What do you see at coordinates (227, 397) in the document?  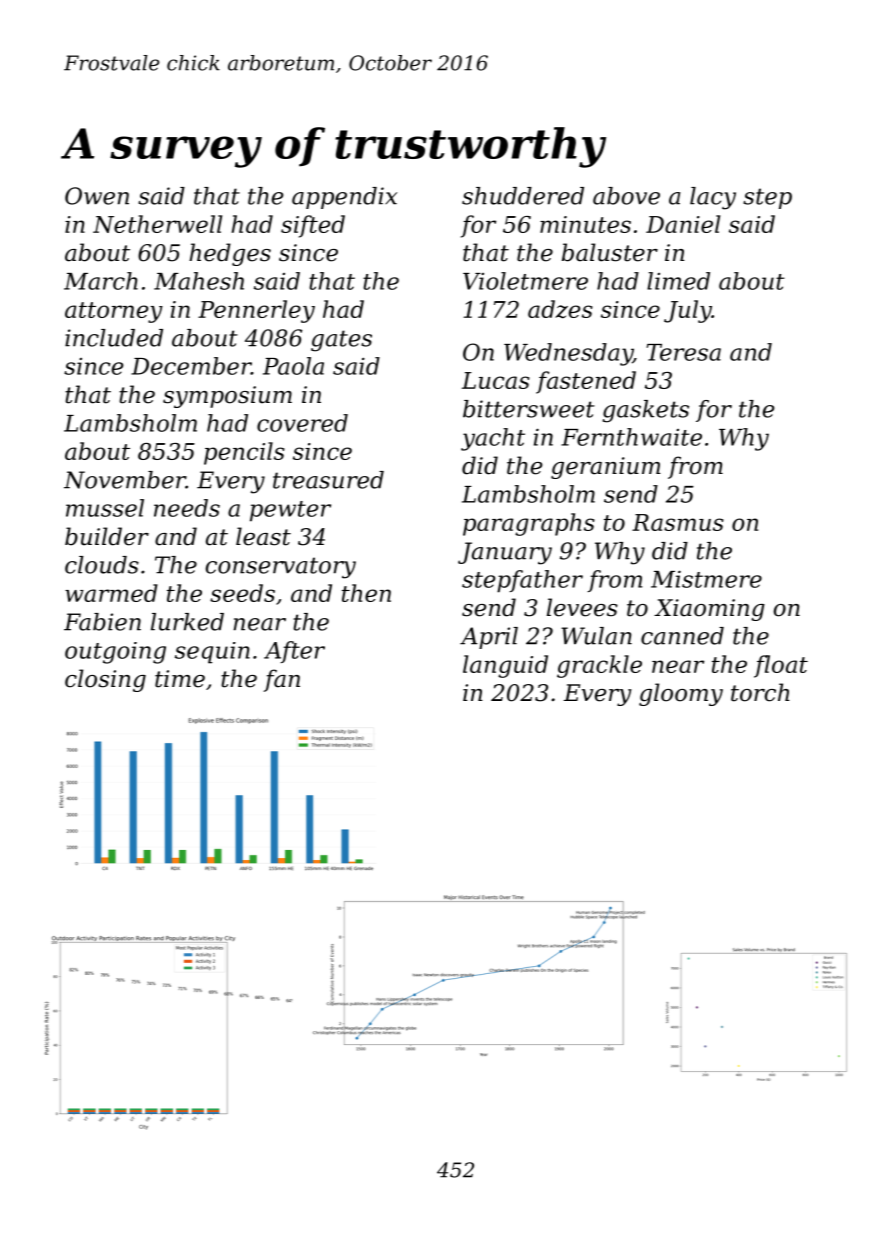 I see `symposium` at bounding box center [227, 397].
